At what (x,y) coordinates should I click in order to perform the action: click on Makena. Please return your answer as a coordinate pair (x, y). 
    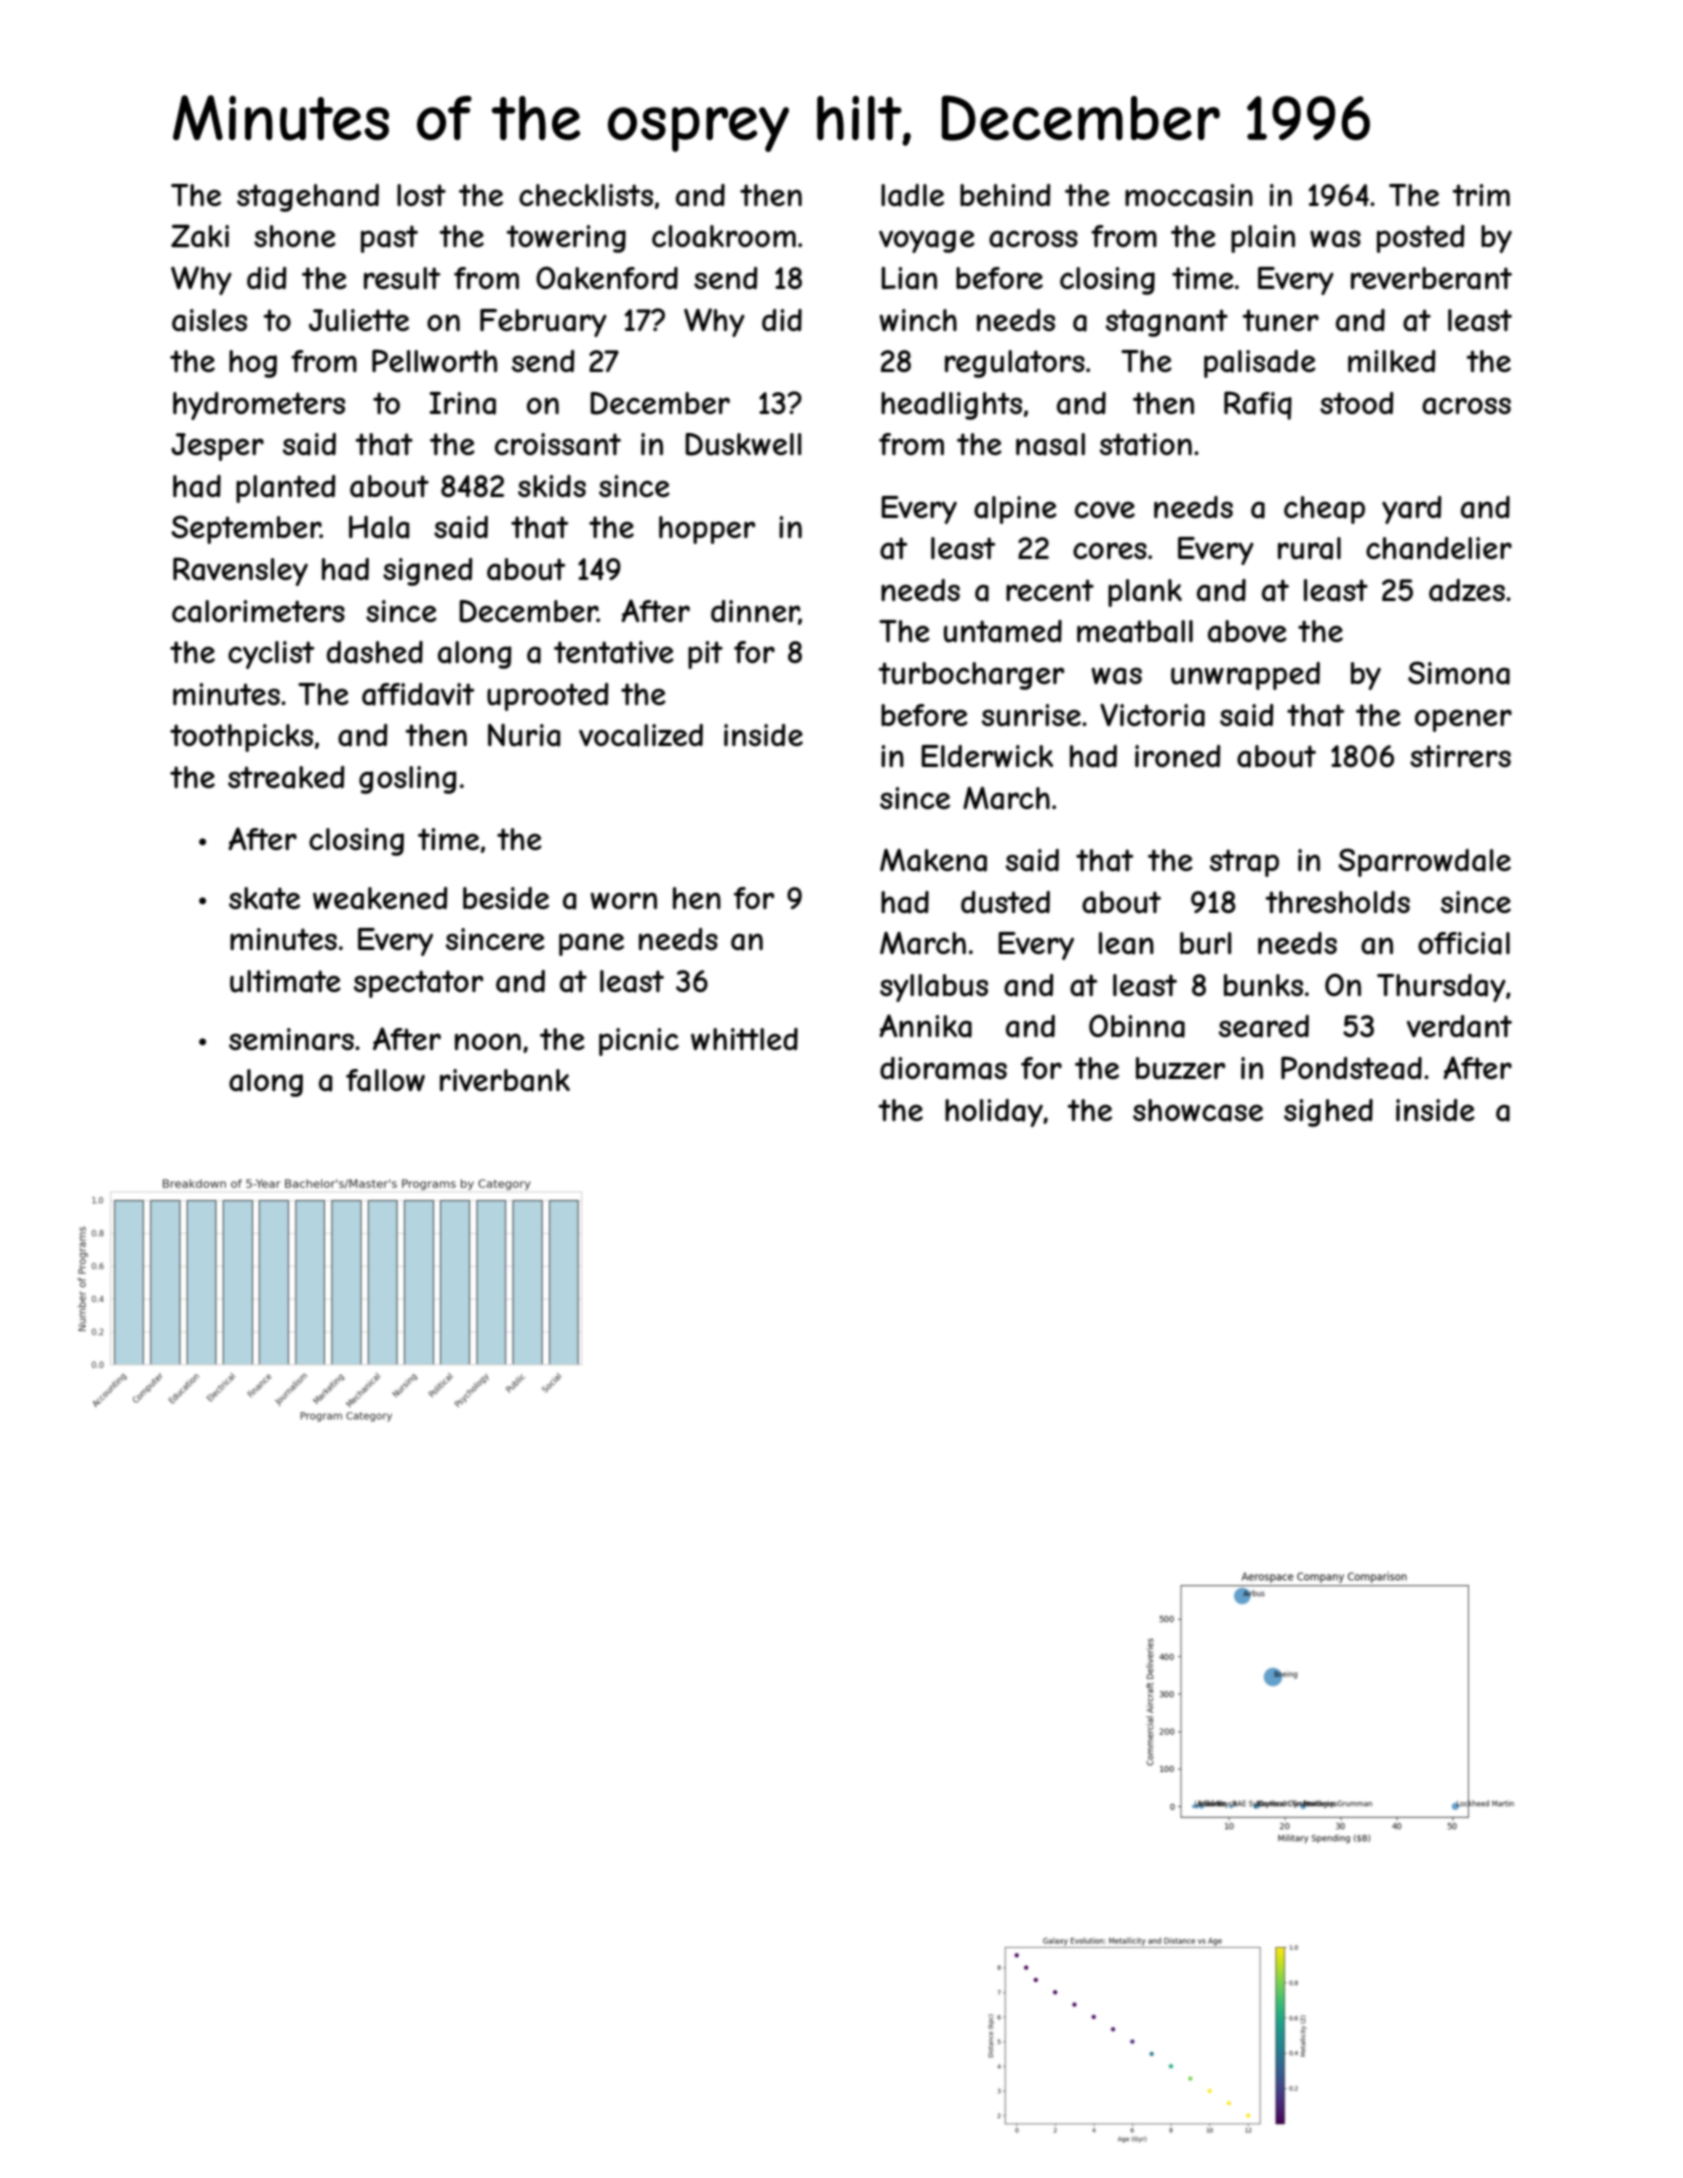
    Looking at the image, I should click on (933, 860).
